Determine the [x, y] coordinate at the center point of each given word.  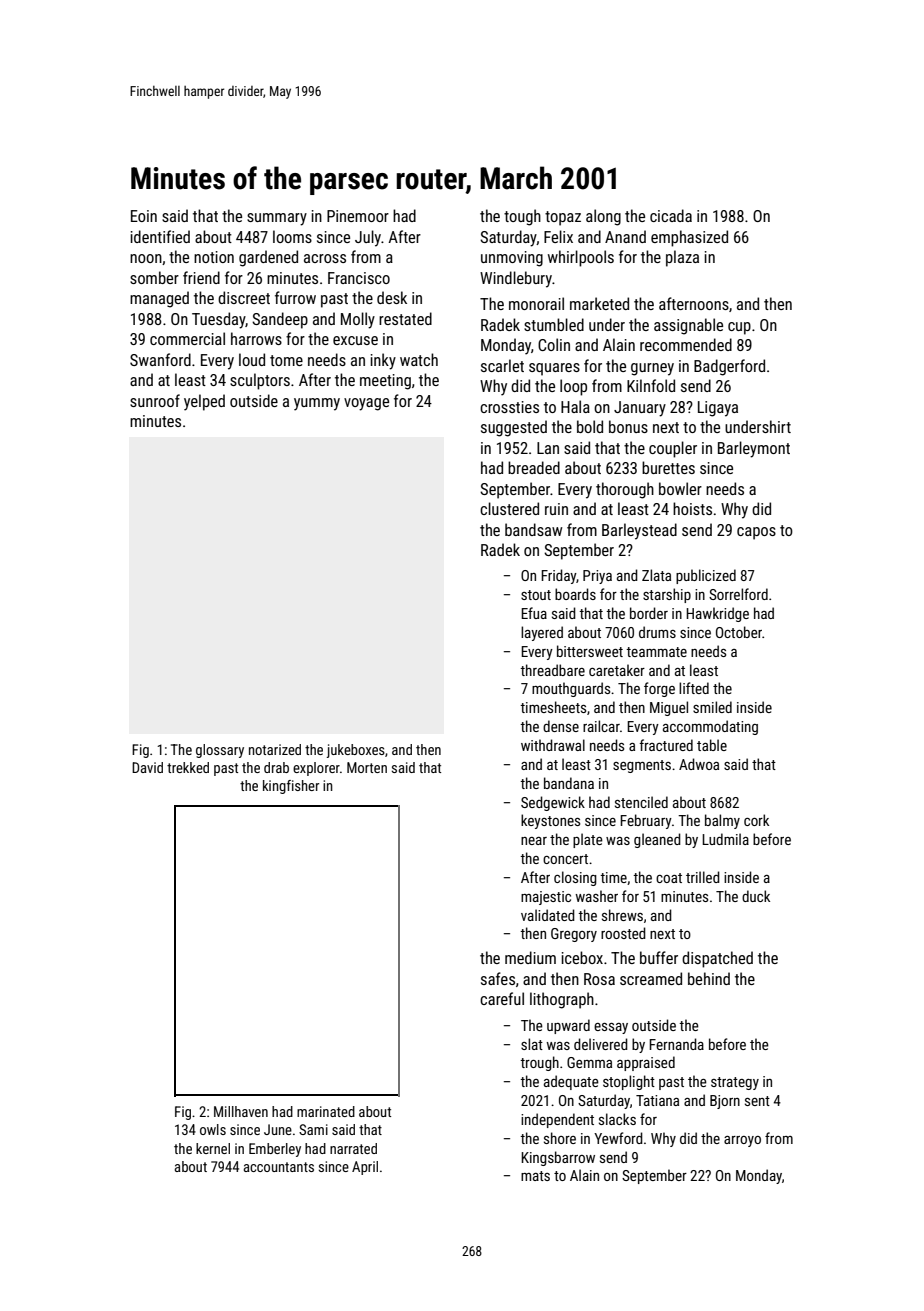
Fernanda [676, 1044]
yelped [204, 402]
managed [159, 299]
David [147, 767]
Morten [367, 767]
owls [213, 1129]
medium [530, 957]
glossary [220, 751]
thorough [625, 490]
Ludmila [725, 839]
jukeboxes [356, 751]
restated [405, 318]
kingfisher [291, 787]
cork [756, 820]
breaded [534, 467]
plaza [682, 258]
